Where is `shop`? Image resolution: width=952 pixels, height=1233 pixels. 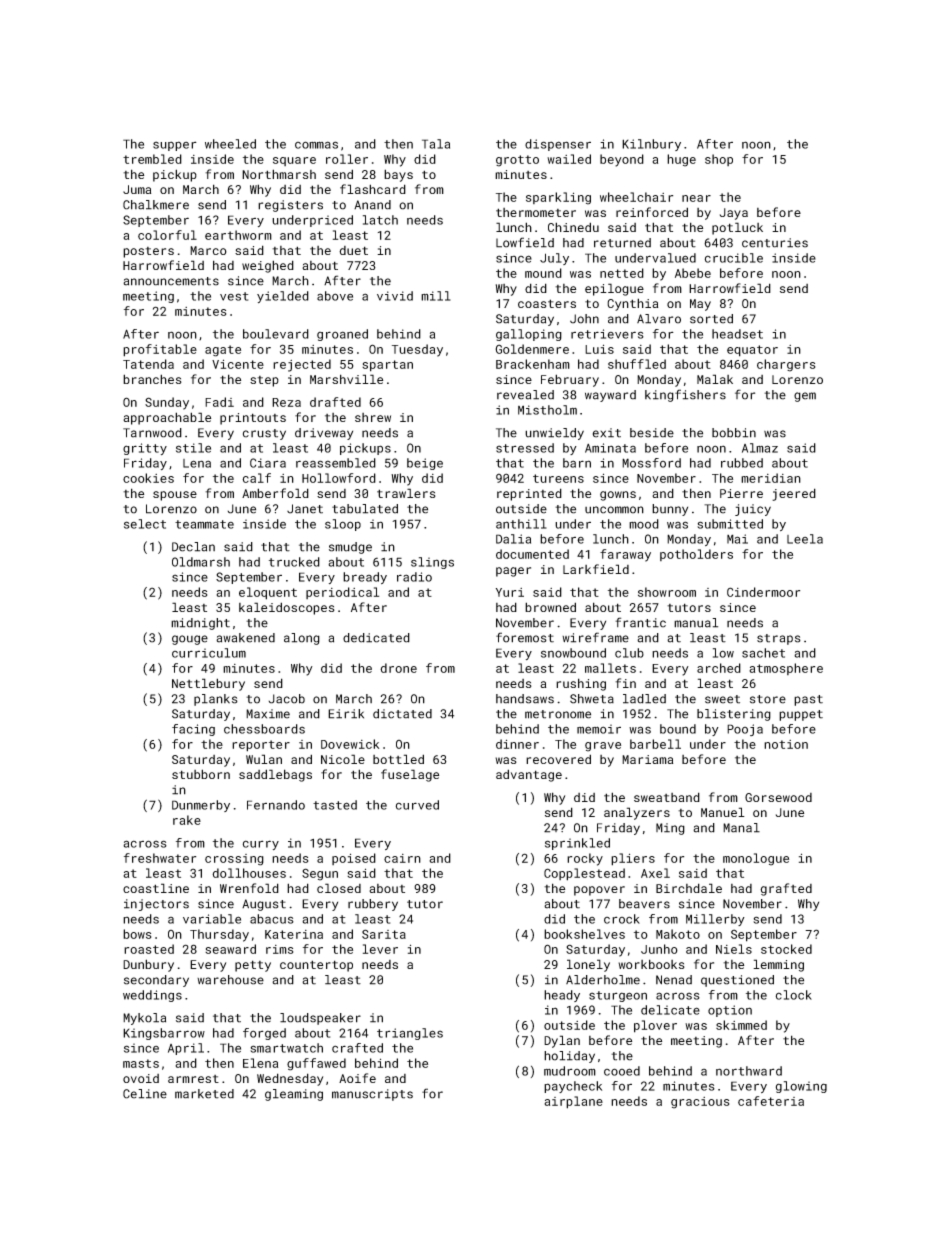
shop is located at coordinates (719, 160).
